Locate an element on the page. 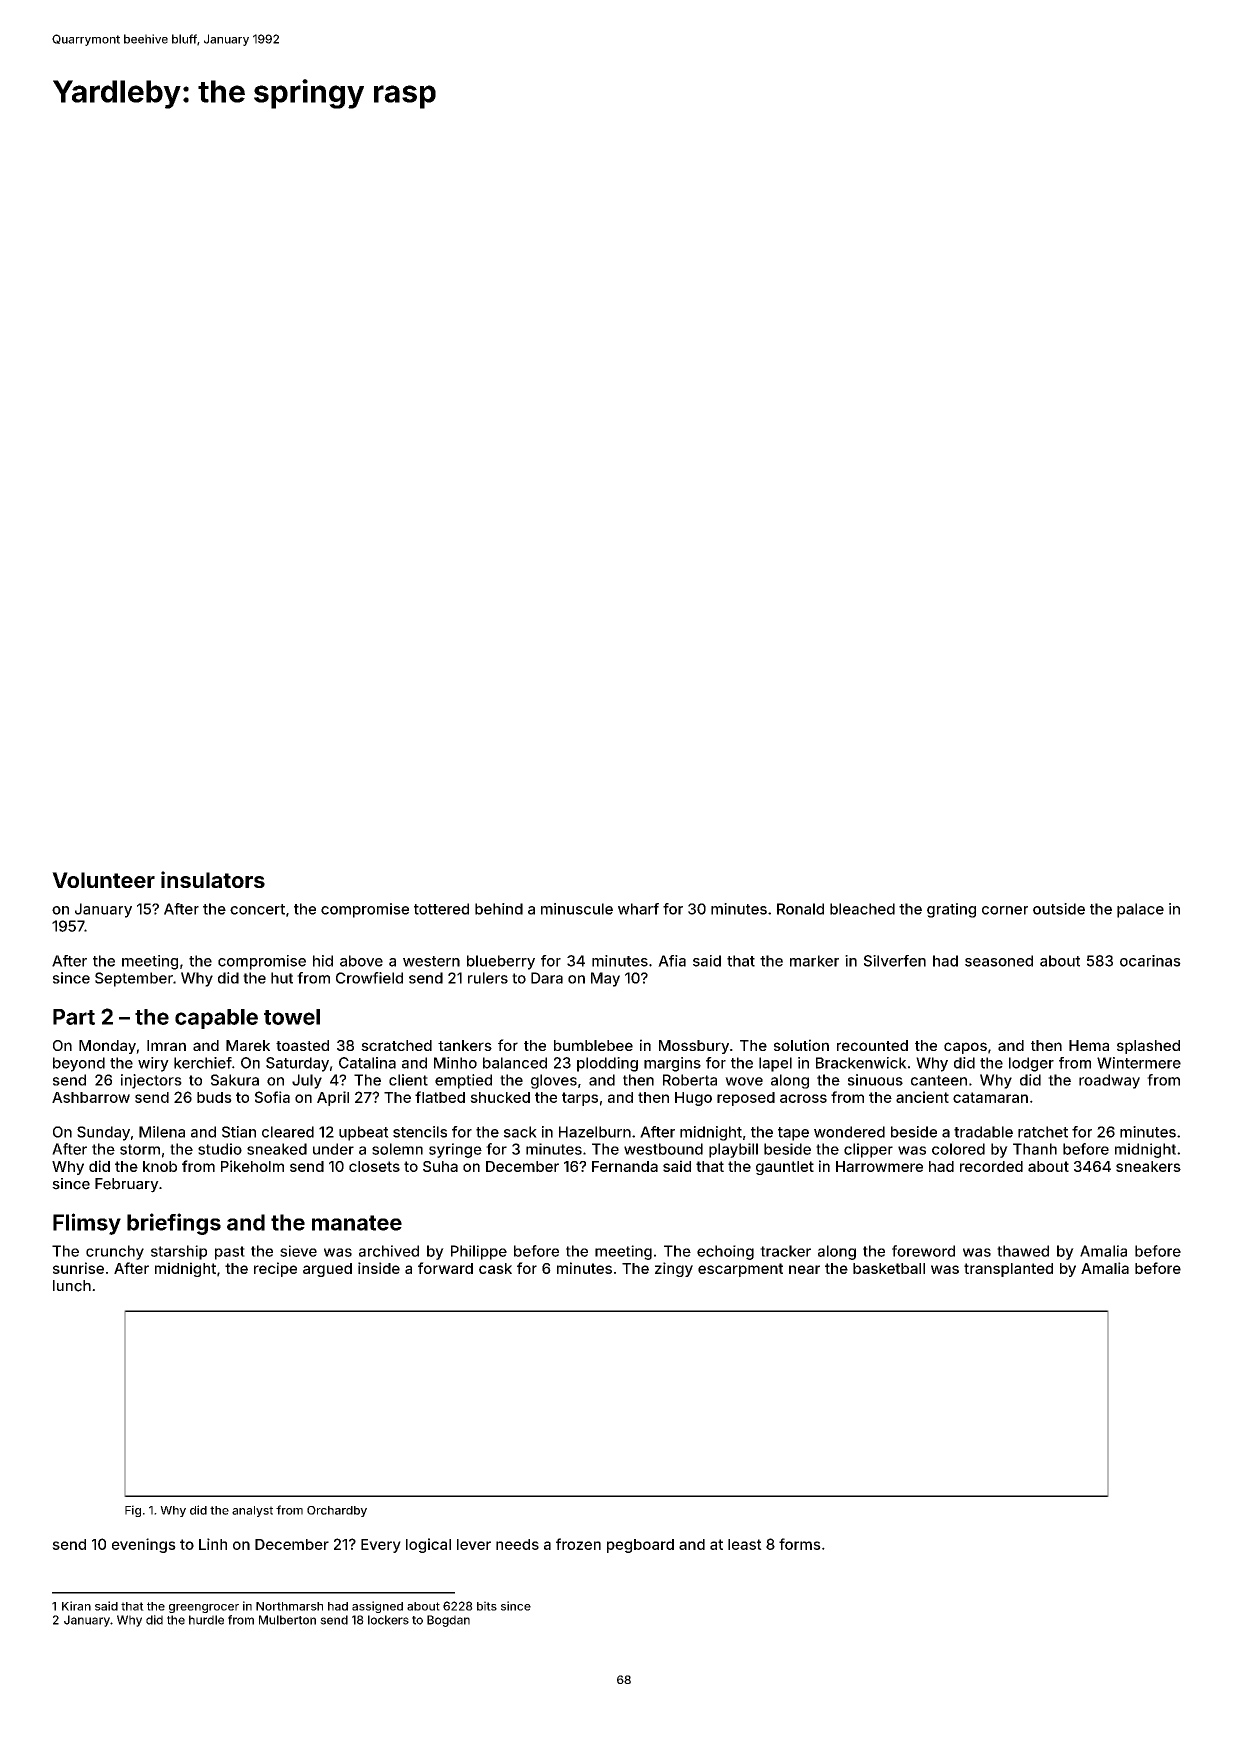 This document has height=1744, width=1233. closets is located at coordinates (374, 1166).
